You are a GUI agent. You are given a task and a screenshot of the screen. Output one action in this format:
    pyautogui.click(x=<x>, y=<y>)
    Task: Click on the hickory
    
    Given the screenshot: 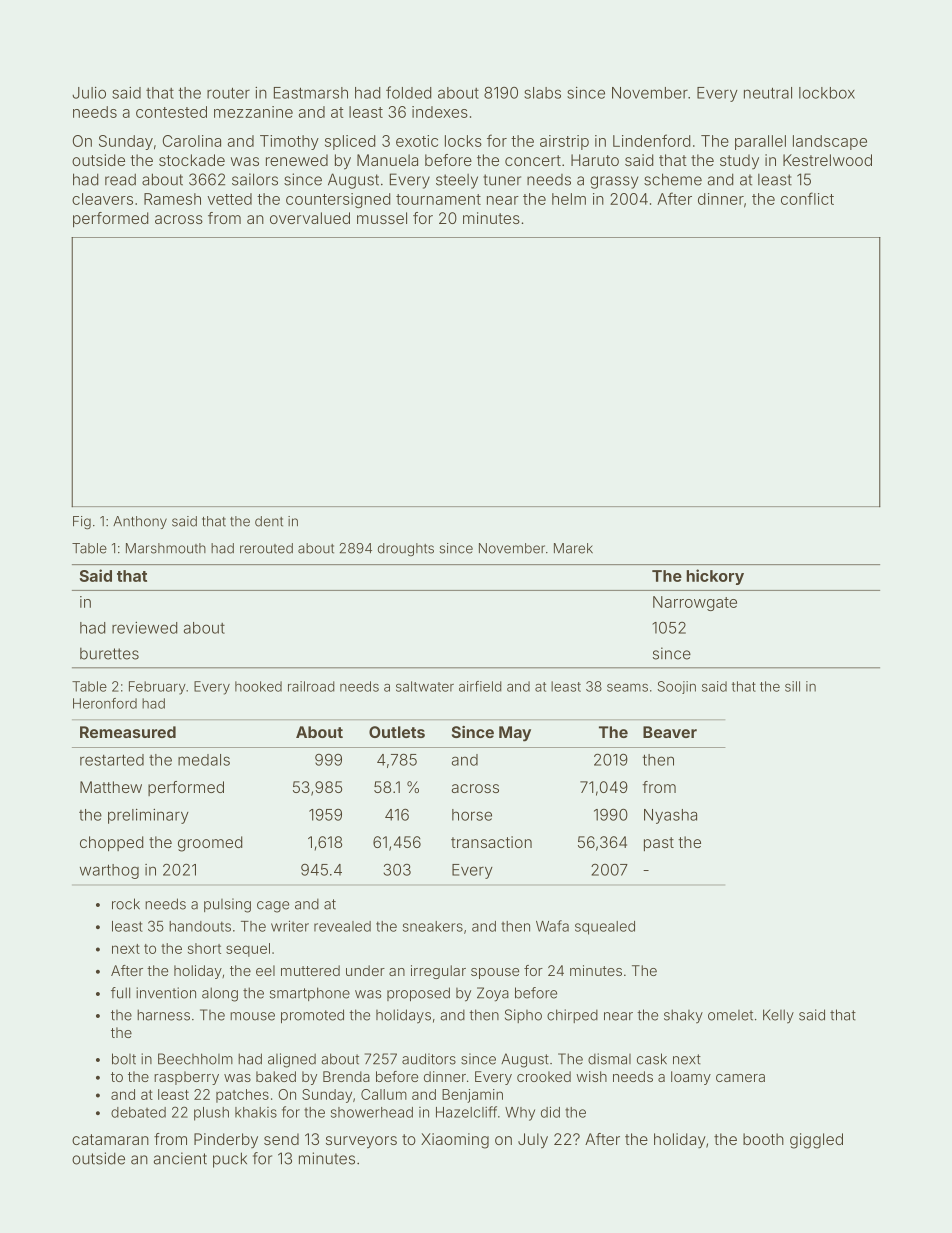 What is the action you would take?
    pyautogui.click(x=715, y=577)
